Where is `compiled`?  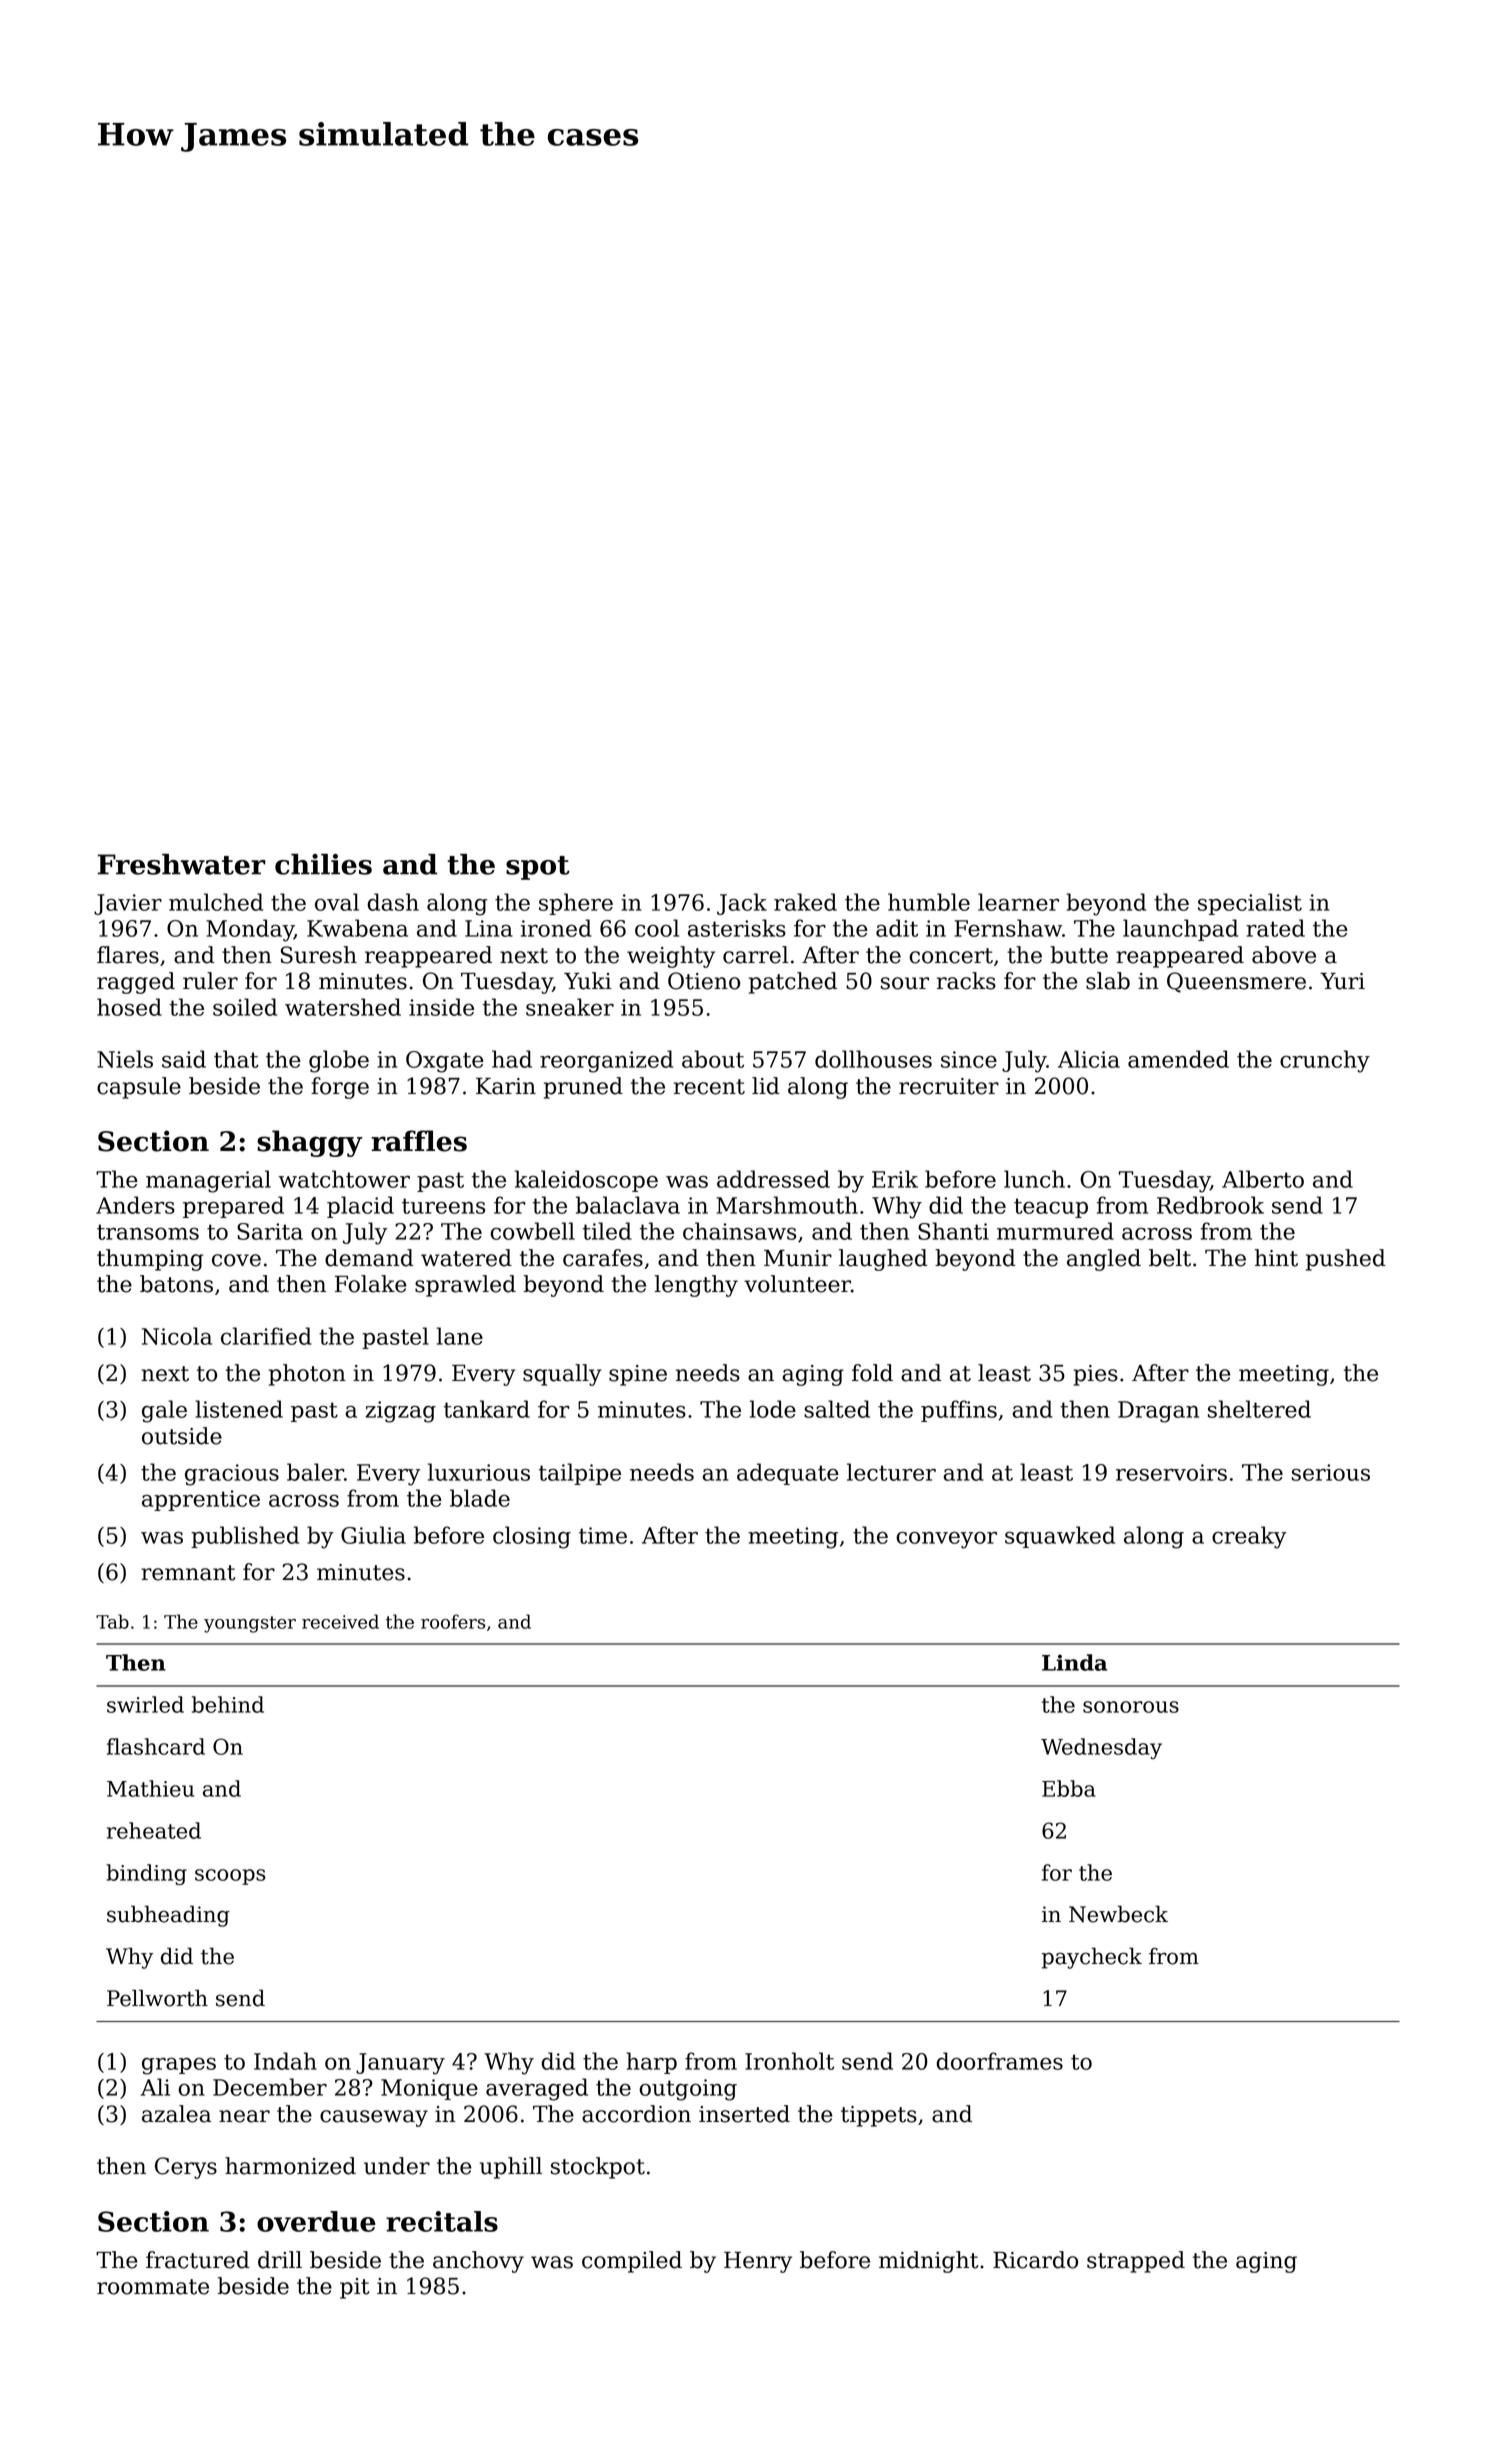 compiled is located at coordinates (632, 2262).
